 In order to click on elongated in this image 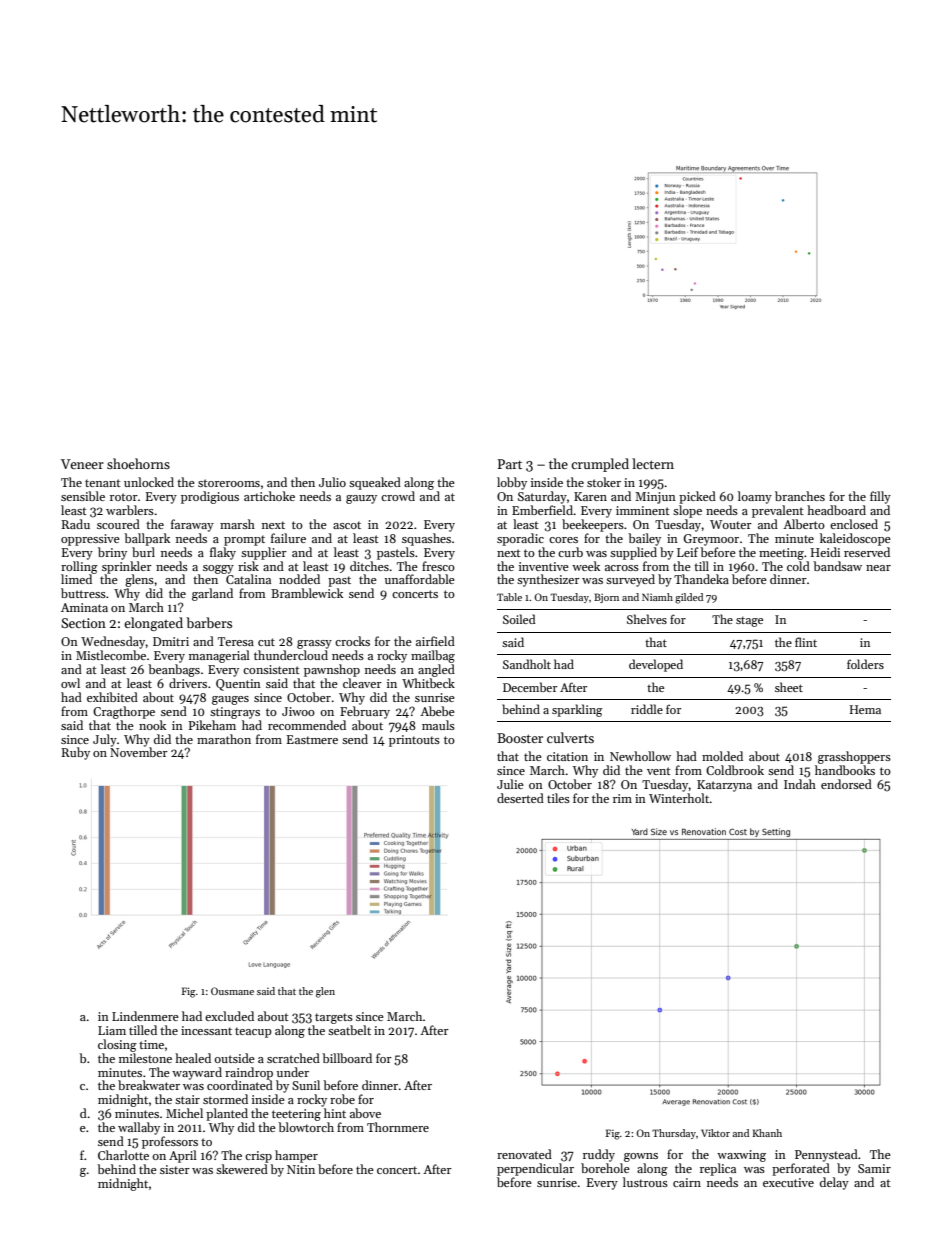, I will do `click(153, 624)`.
